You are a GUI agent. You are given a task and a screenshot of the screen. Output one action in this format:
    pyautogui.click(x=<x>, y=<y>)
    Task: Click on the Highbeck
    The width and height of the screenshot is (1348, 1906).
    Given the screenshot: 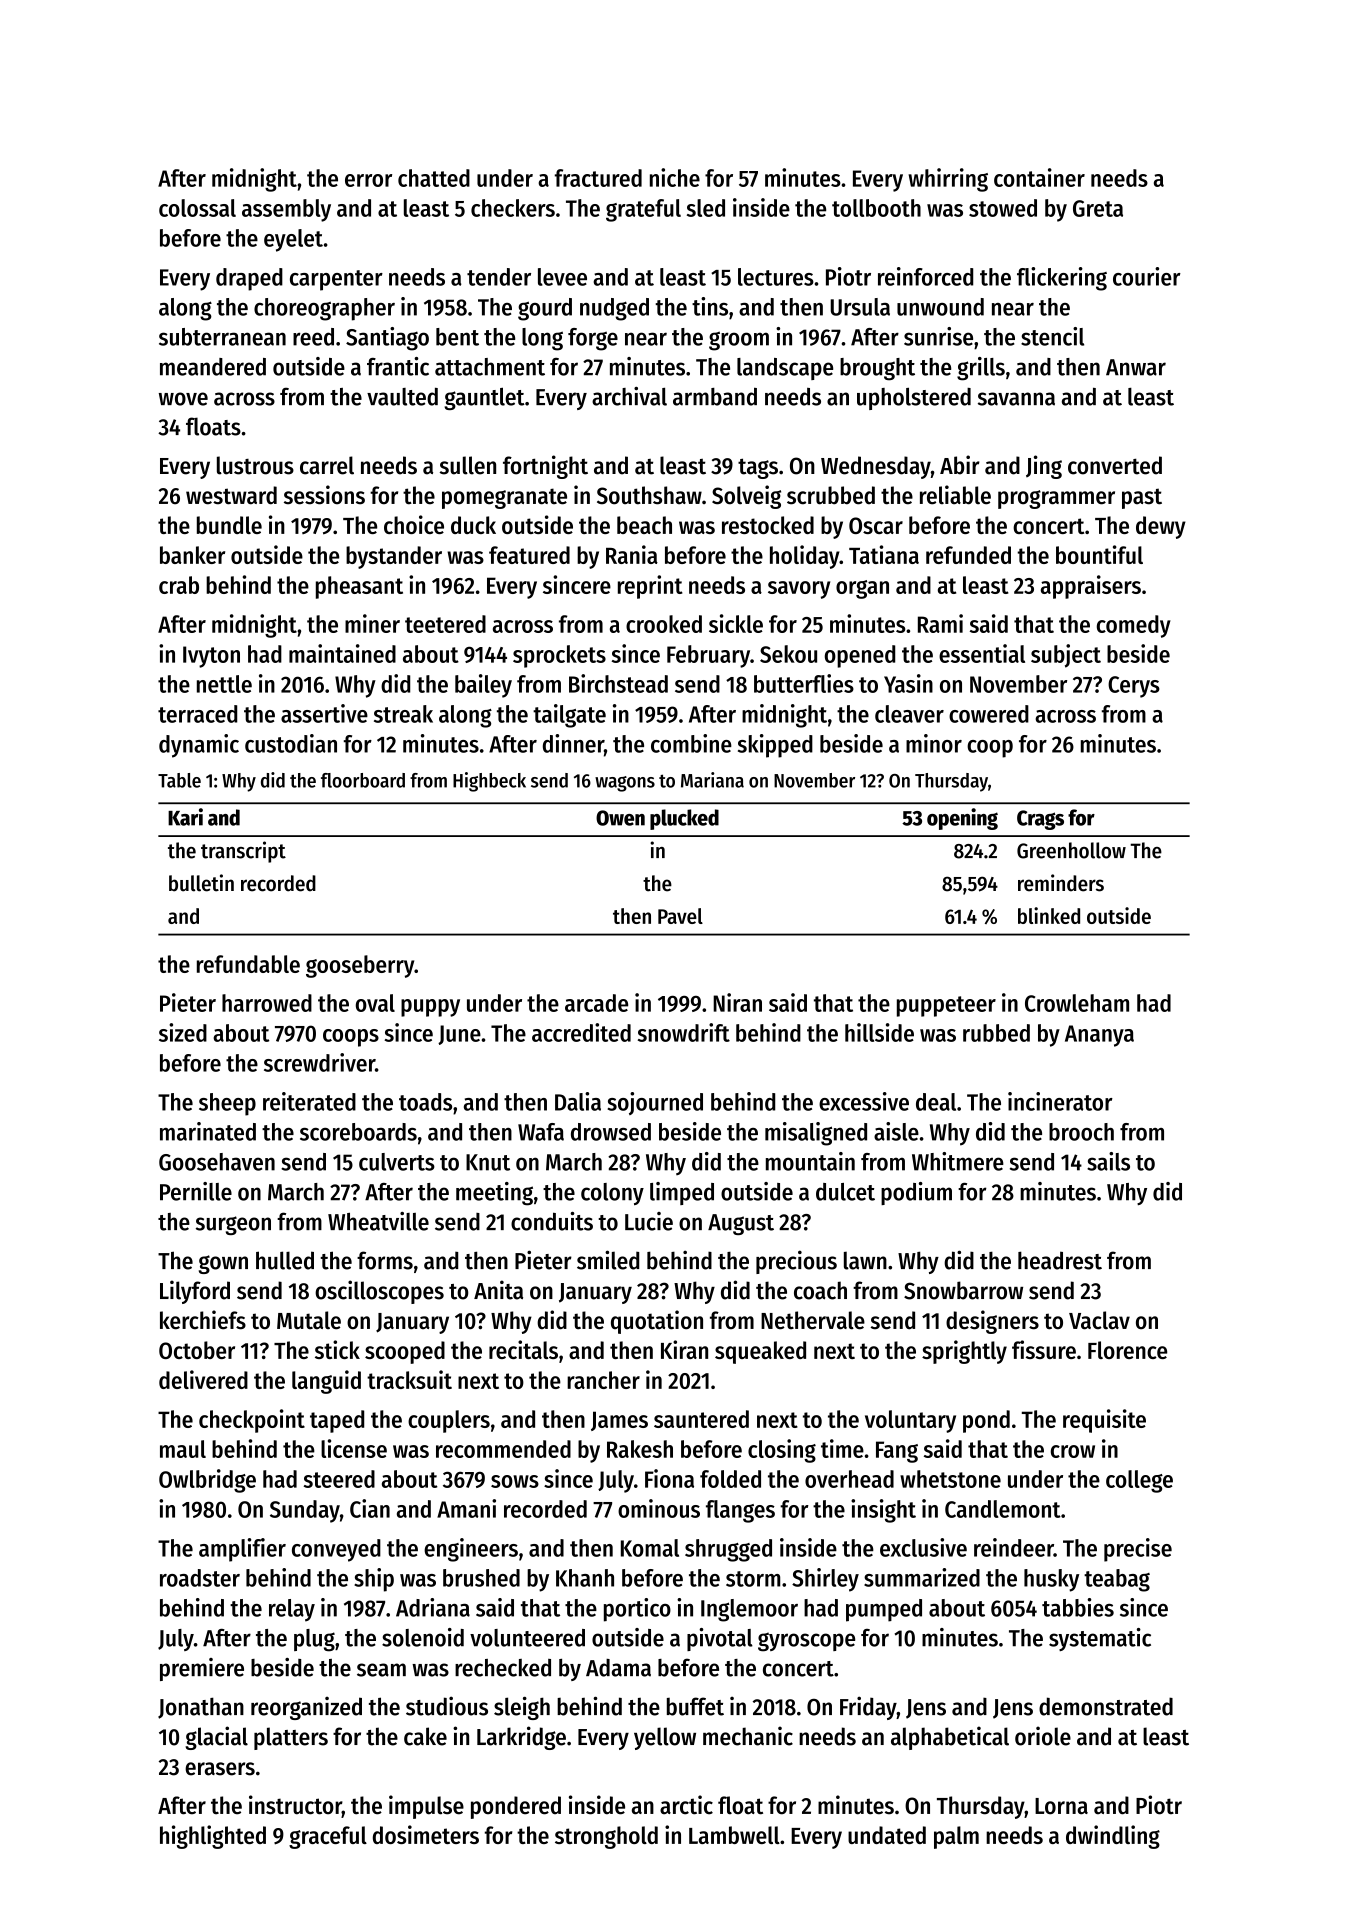 What is the action you would take?
    pyautogui.click(x=489, y=782)
